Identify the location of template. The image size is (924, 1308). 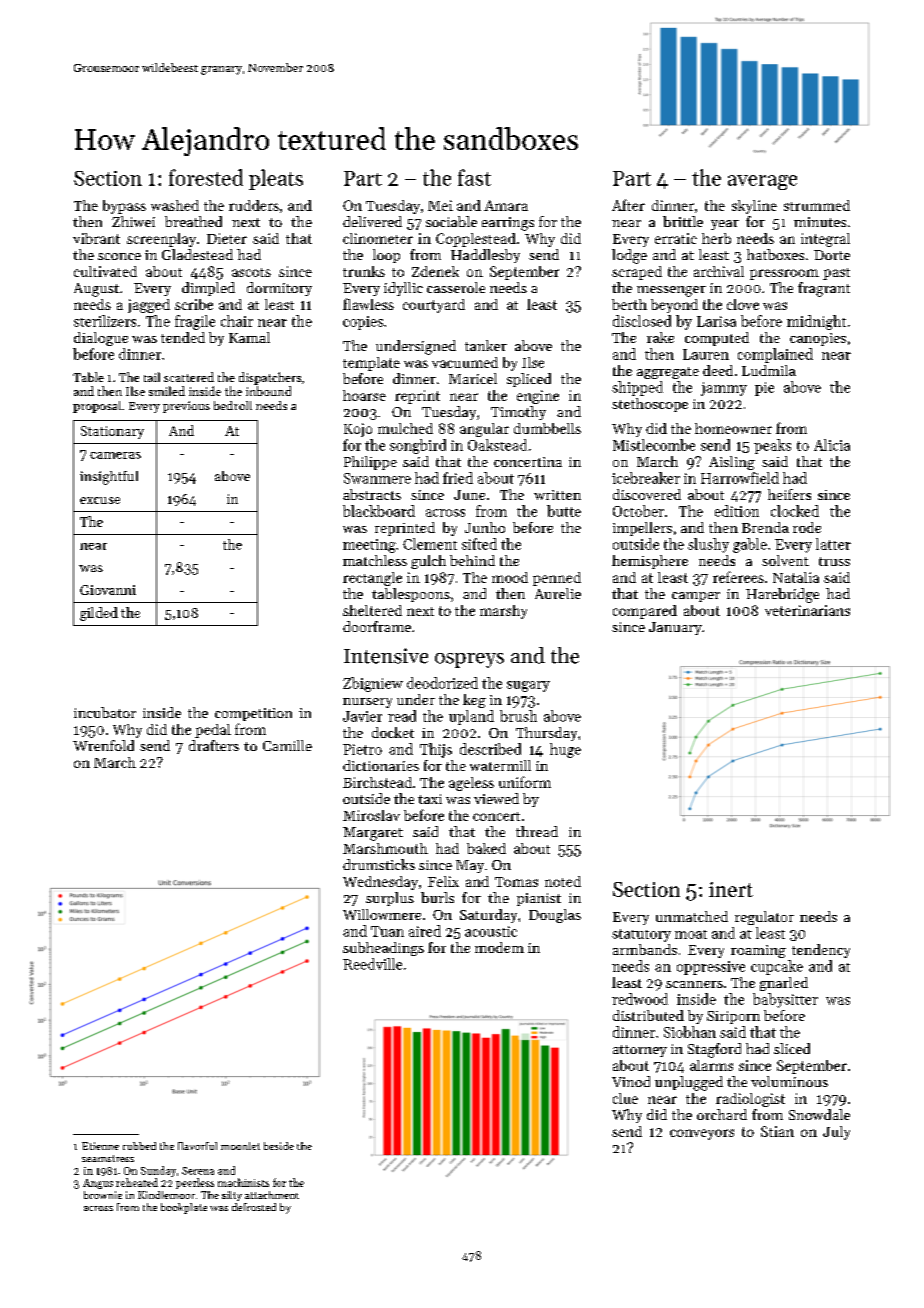
(371, 364).
